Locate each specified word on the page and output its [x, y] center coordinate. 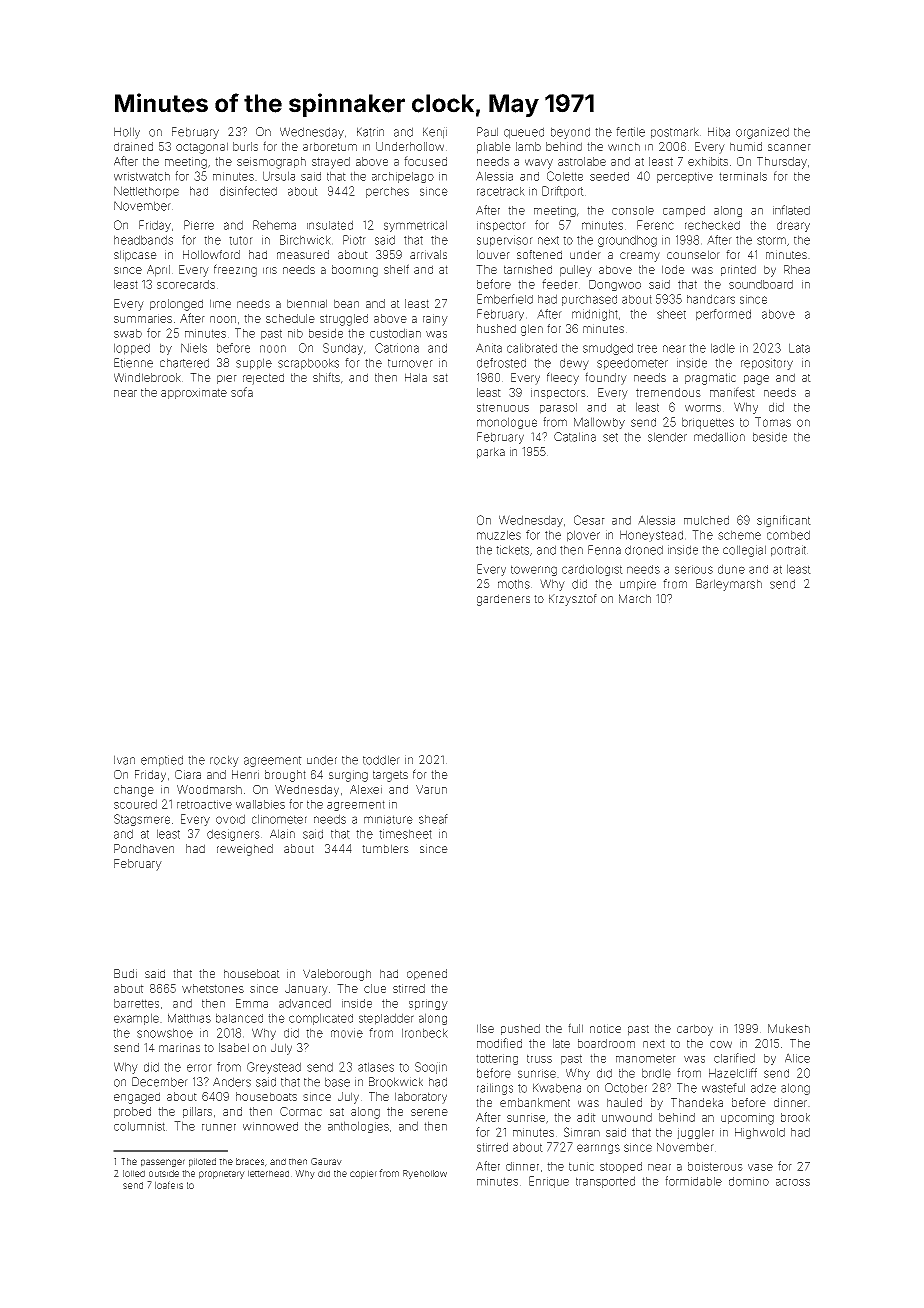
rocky [224, 761]
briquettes [708, 423]
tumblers [385, 848]
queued [524, 133]
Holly [127, 133]
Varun [431, 789]
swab [128, 333]
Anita [489, 348]
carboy [695, 1030]
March [635, 598]
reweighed [245, 850]
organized [762, 133]
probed [132, 1112]
